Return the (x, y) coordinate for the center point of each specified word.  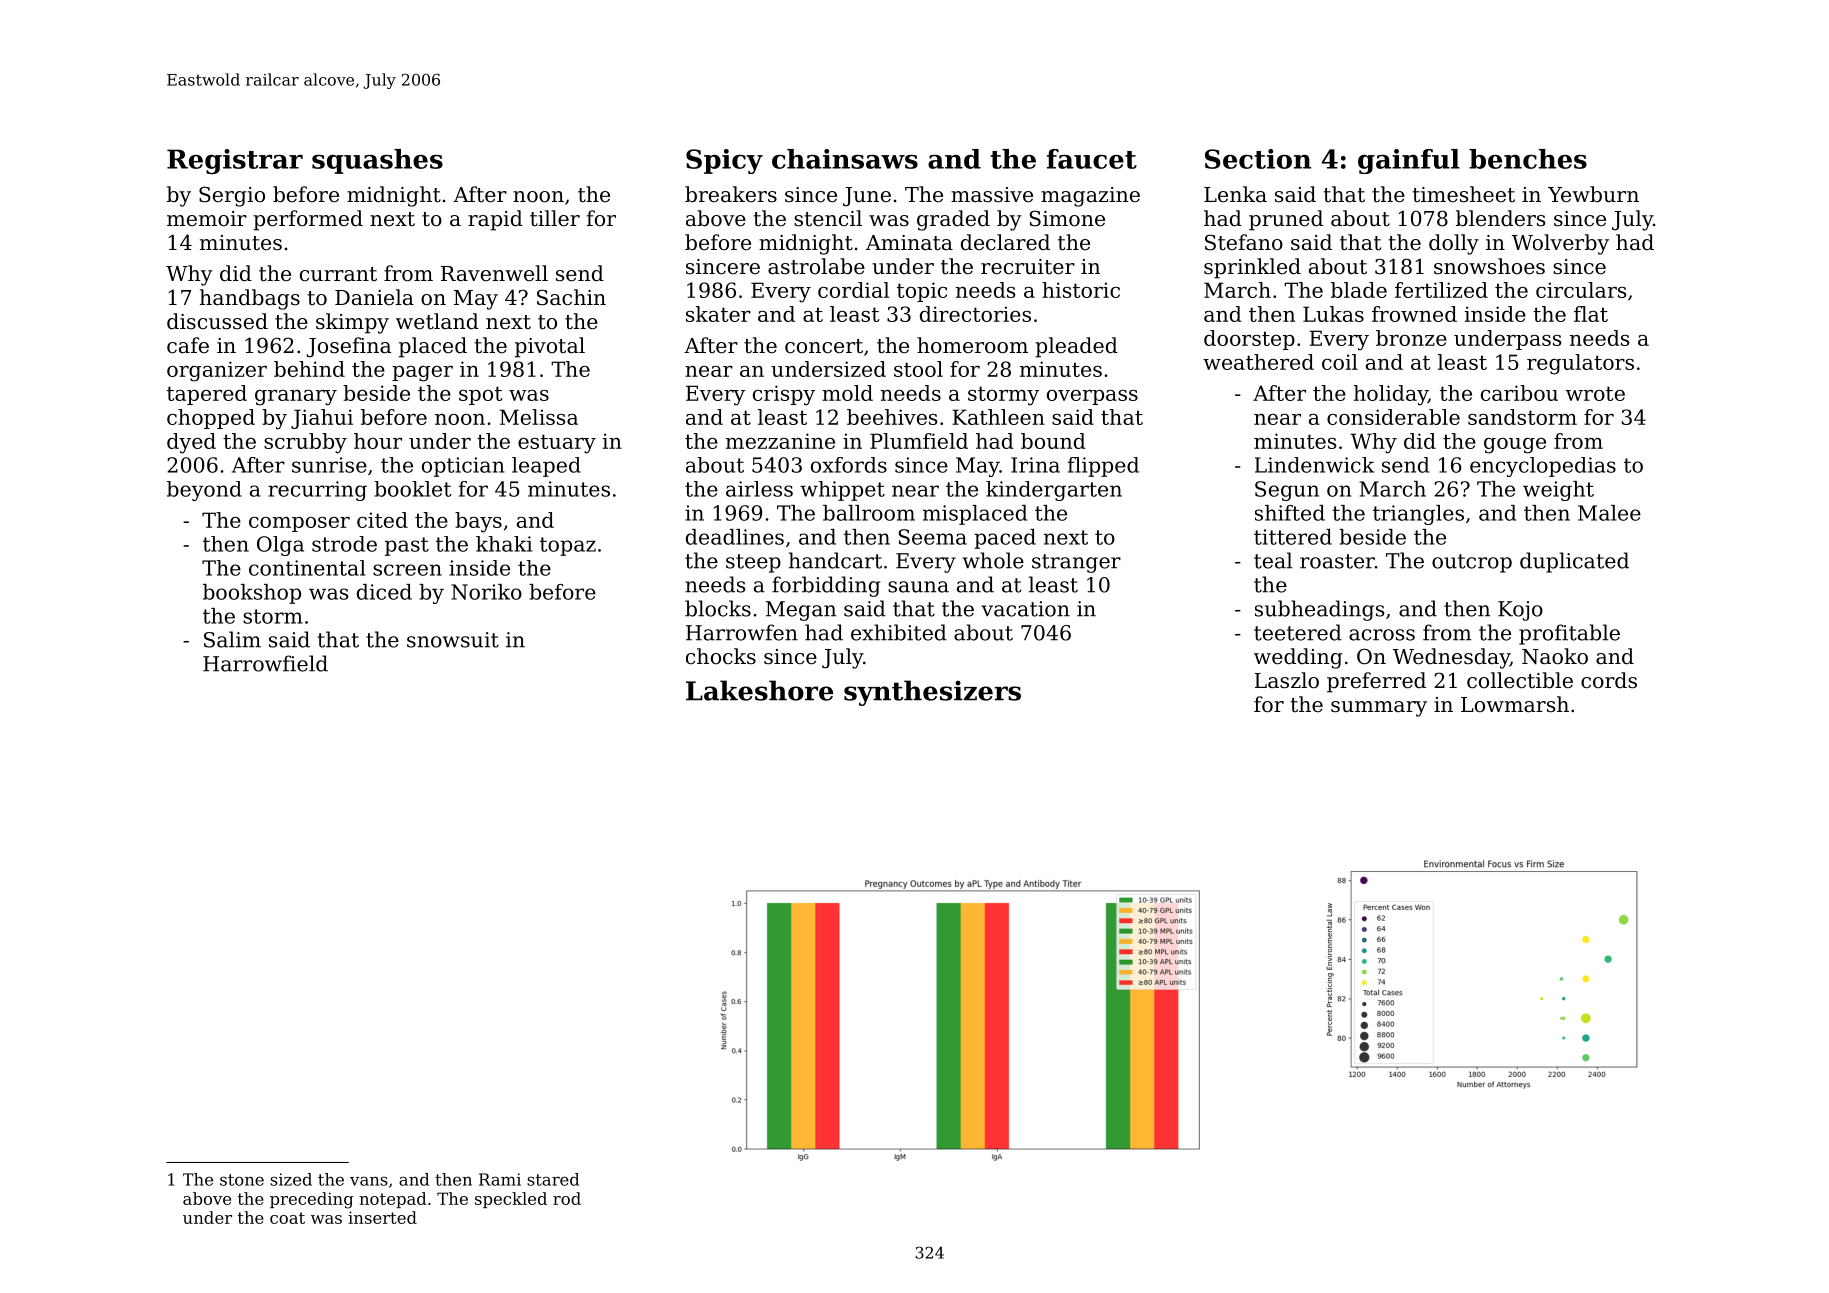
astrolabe (816, 266)
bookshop (252, 594)
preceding (312, 1200)
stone (242, 1180)
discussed (217, 321)
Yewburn (1593, 194)
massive (992, 195)
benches (1528, 159)
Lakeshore (759, 690)
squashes (377, 161)
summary (1379, 709)
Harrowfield (265, 663)
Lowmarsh (1515, 704)
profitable (1569, 634)
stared (553, 1179)
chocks (721, 656)
